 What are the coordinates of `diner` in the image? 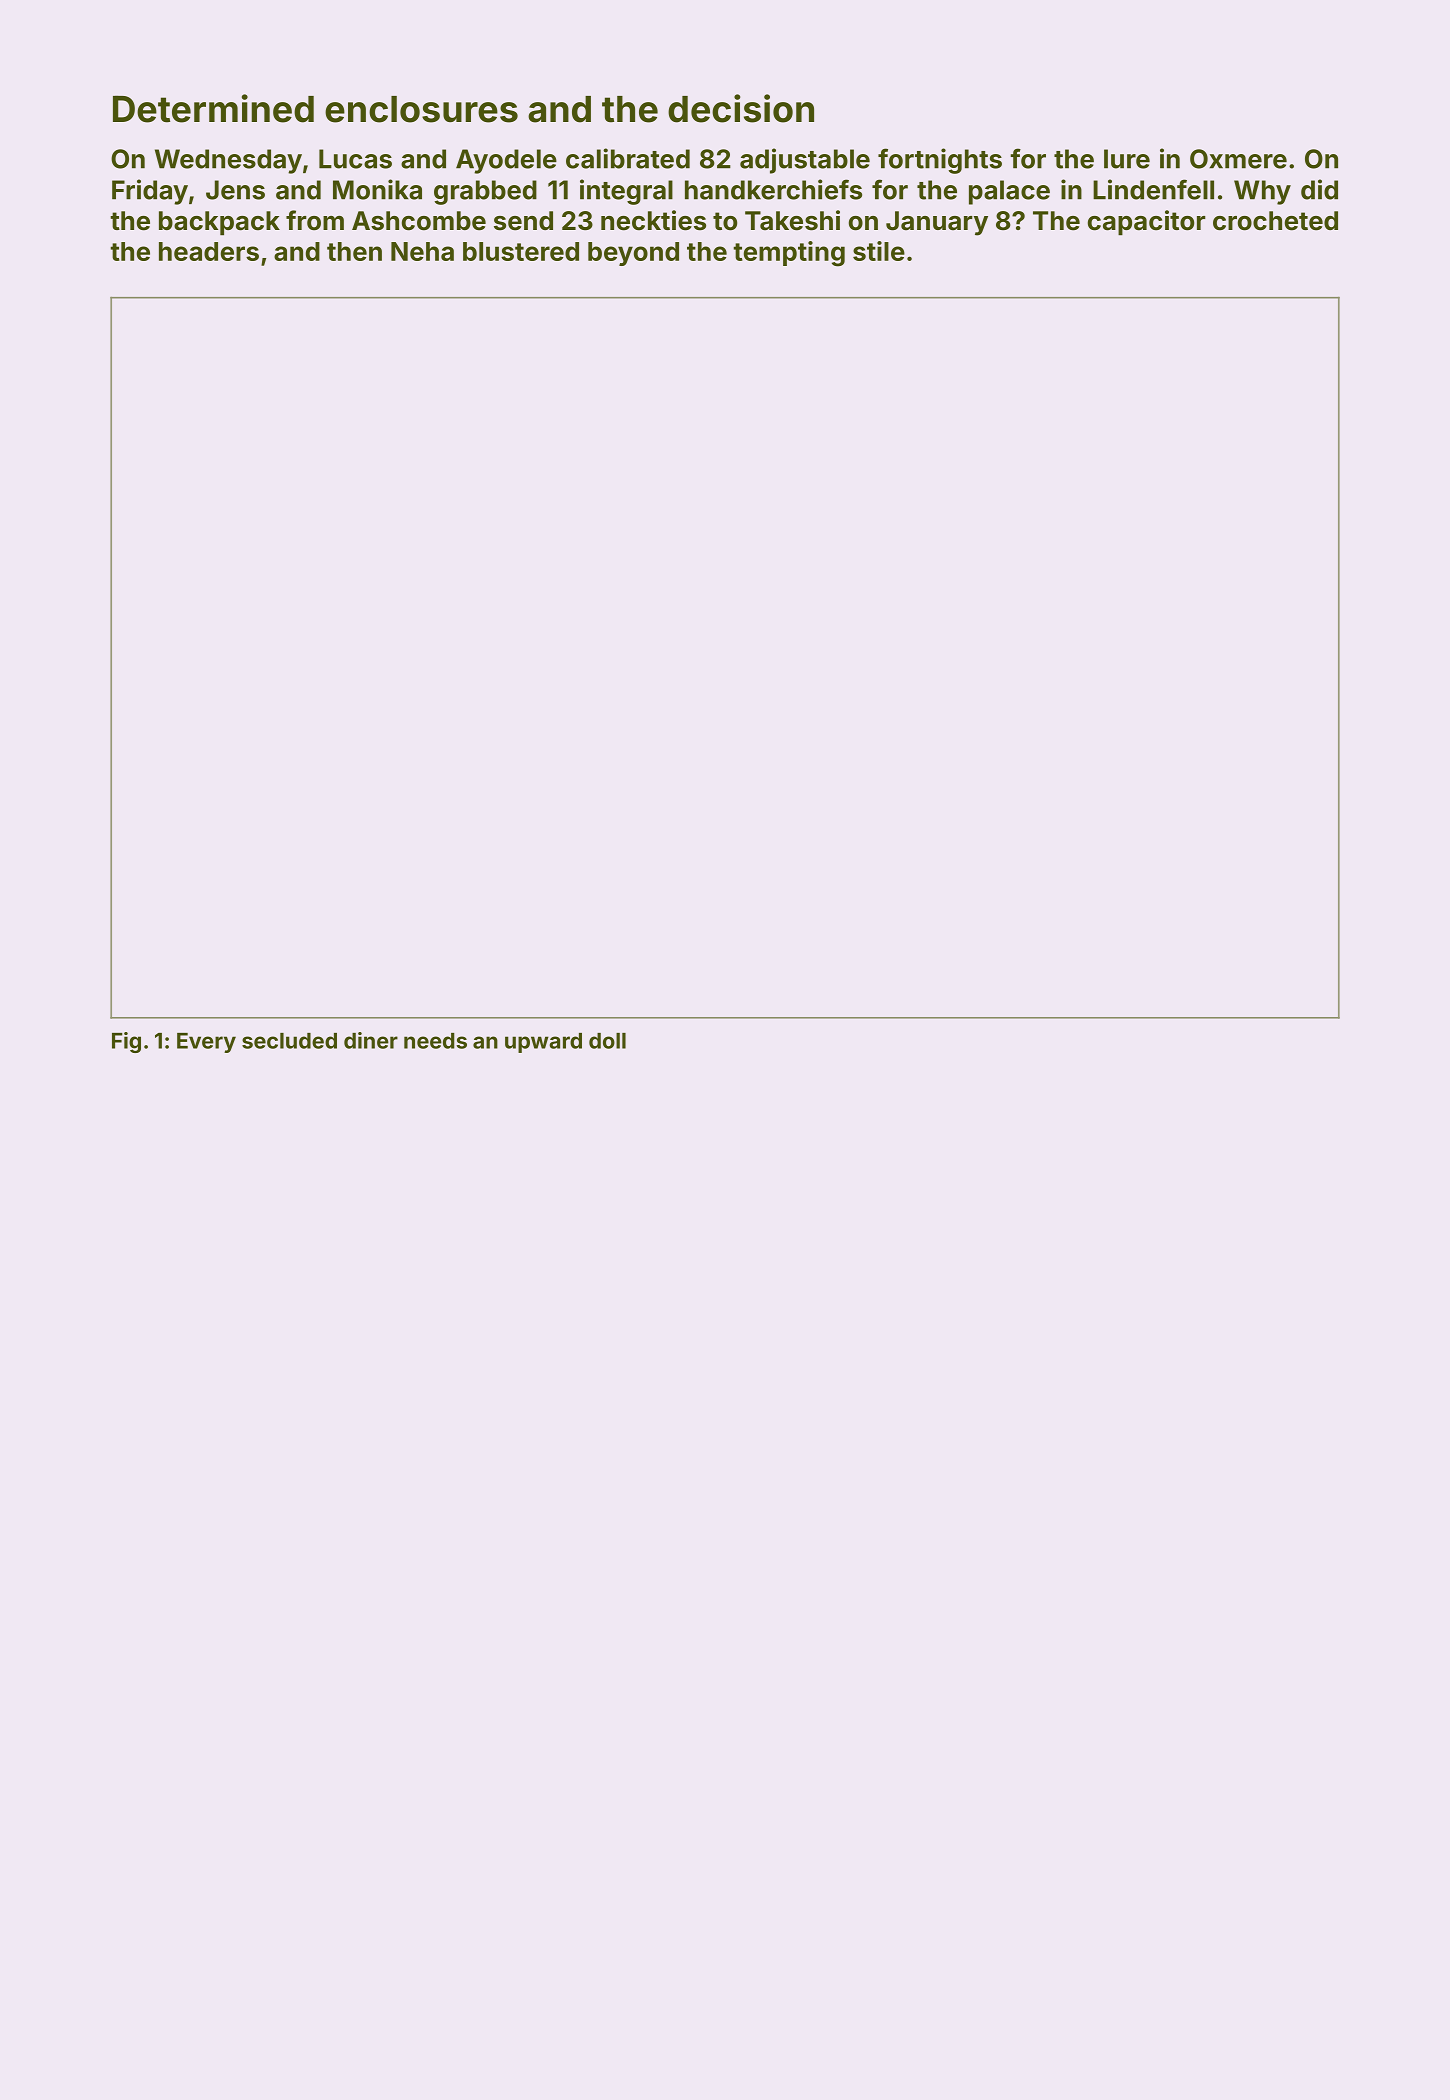 It's located at (371, 1040).
